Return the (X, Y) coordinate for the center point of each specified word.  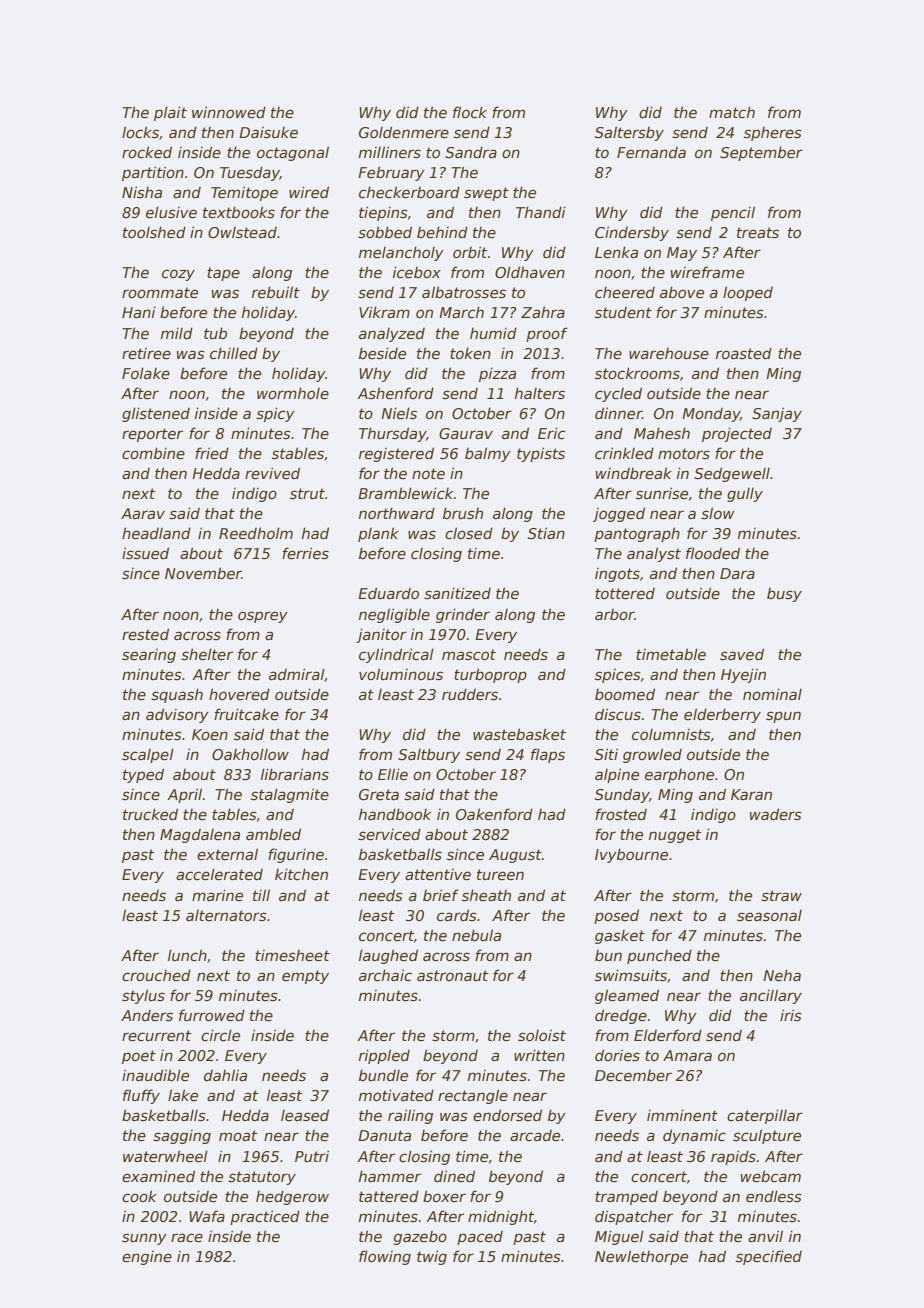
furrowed (212, 1015)
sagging (182, 1137)
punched (659, 956)
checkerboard (409, 192)
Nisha (142, 192)
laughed (388, 956)
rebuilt (276, 292)
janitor (381, 635)
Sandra (471, 152)
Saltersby (629, 133)
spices (618, 676)
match (732, 112)
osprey (263, 617)
